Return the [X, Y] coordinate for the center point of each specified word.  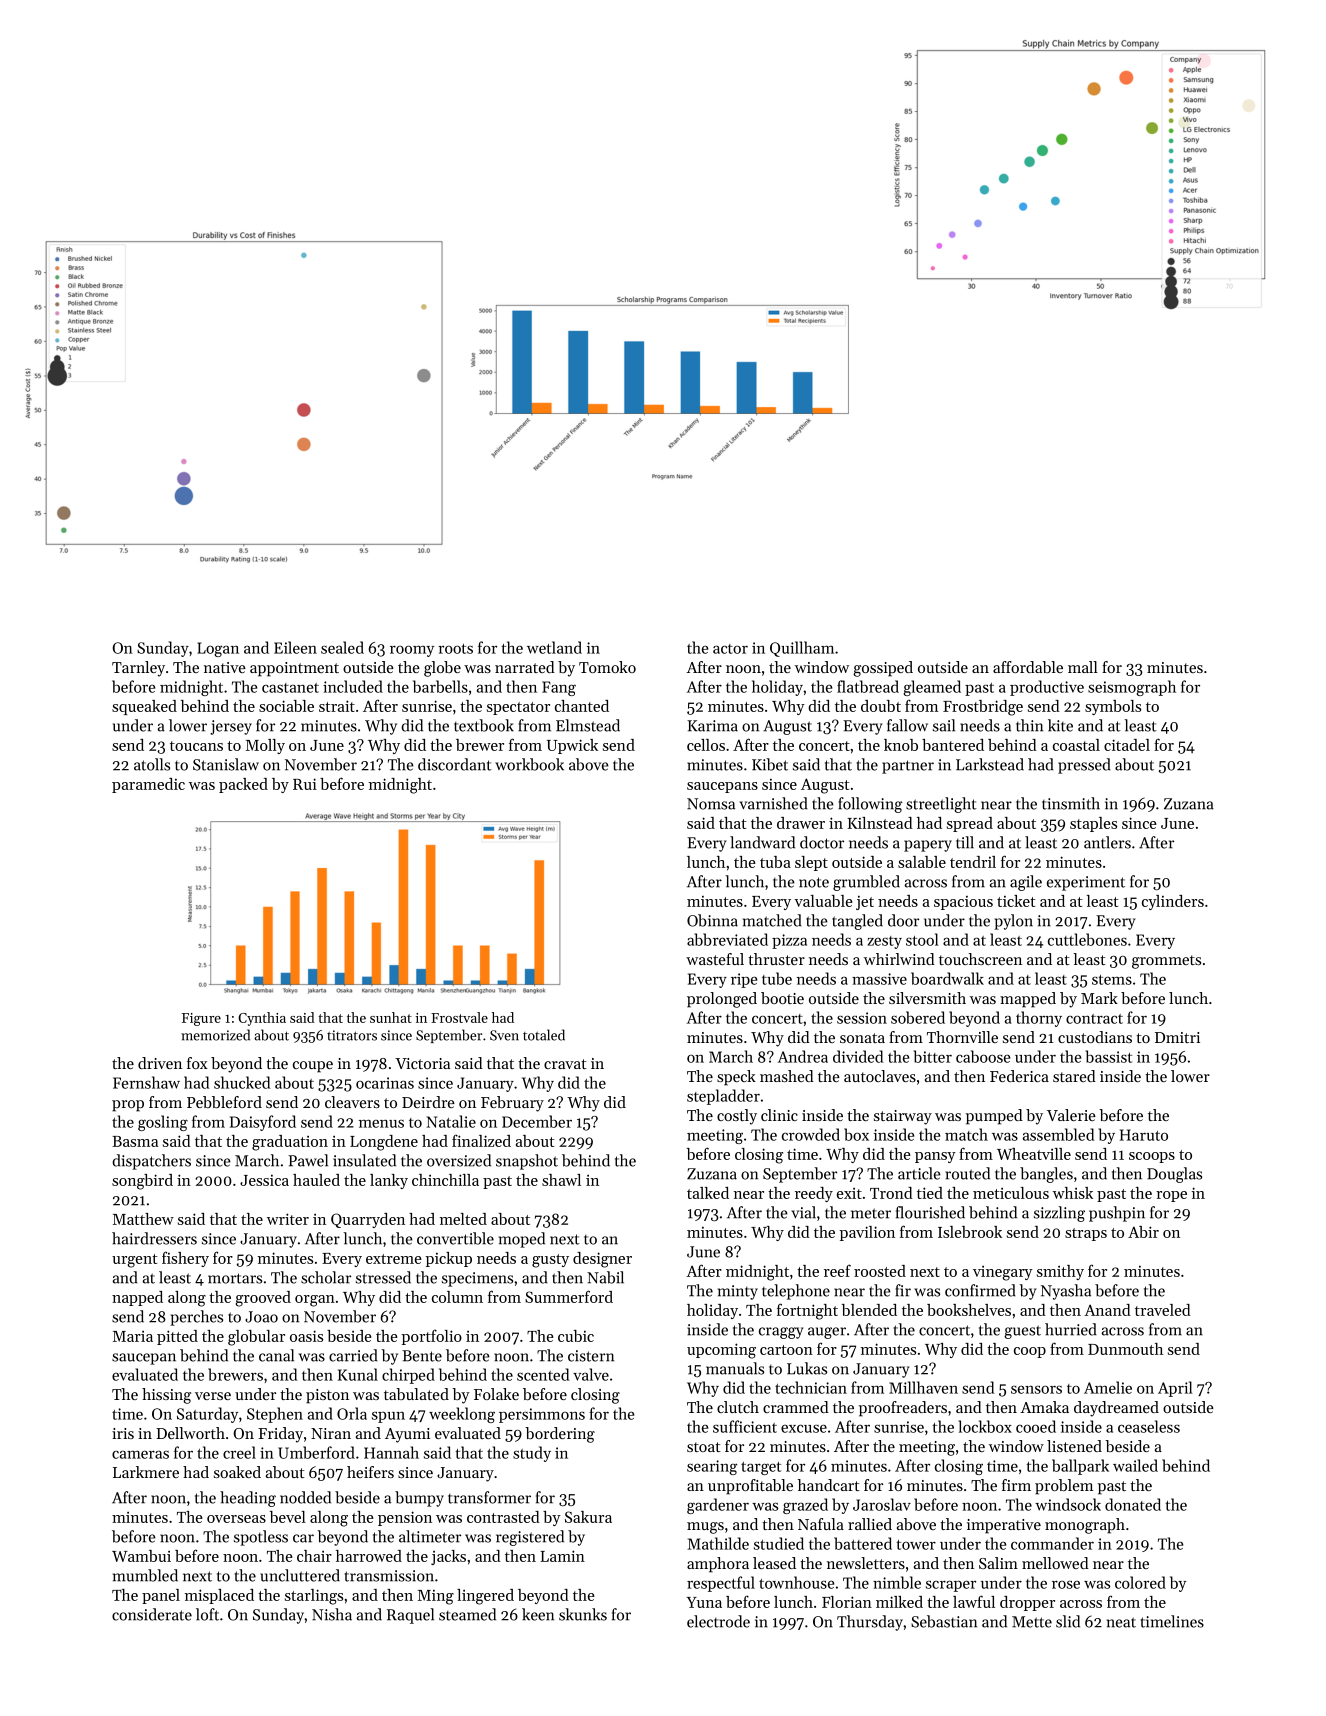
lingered [485, 1597]
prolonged [722, 1000]
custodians [1095, 1037]
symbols [1113, 707]
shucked [242, 1082]
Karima [712, 726]
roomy [412, 651]
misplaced [219, 1596]
